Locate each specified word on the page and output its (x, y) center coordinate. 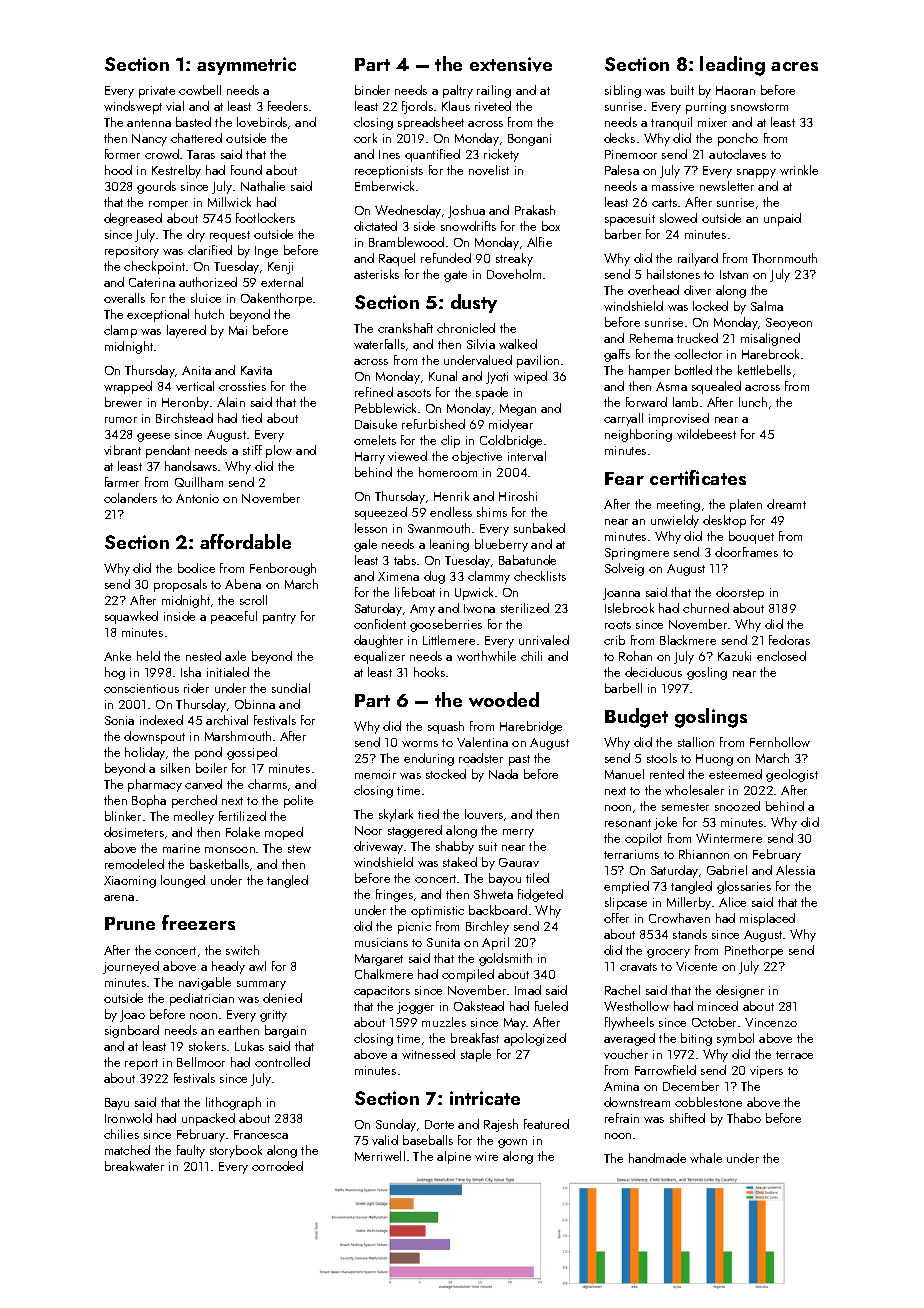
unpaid (782, 219)
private (157, 92)
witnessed (428, 1054)
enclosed (781, 656)
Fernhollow (780, 742)
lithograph (233, 1103)
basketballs (219, 864)
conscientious (141, 688)
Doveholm (514, 274)
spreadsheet (431, 123)
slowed (678, 218)
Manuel (624, 774)
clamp (120, 331)
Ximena (398, 576)
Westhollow (636, 1006)
